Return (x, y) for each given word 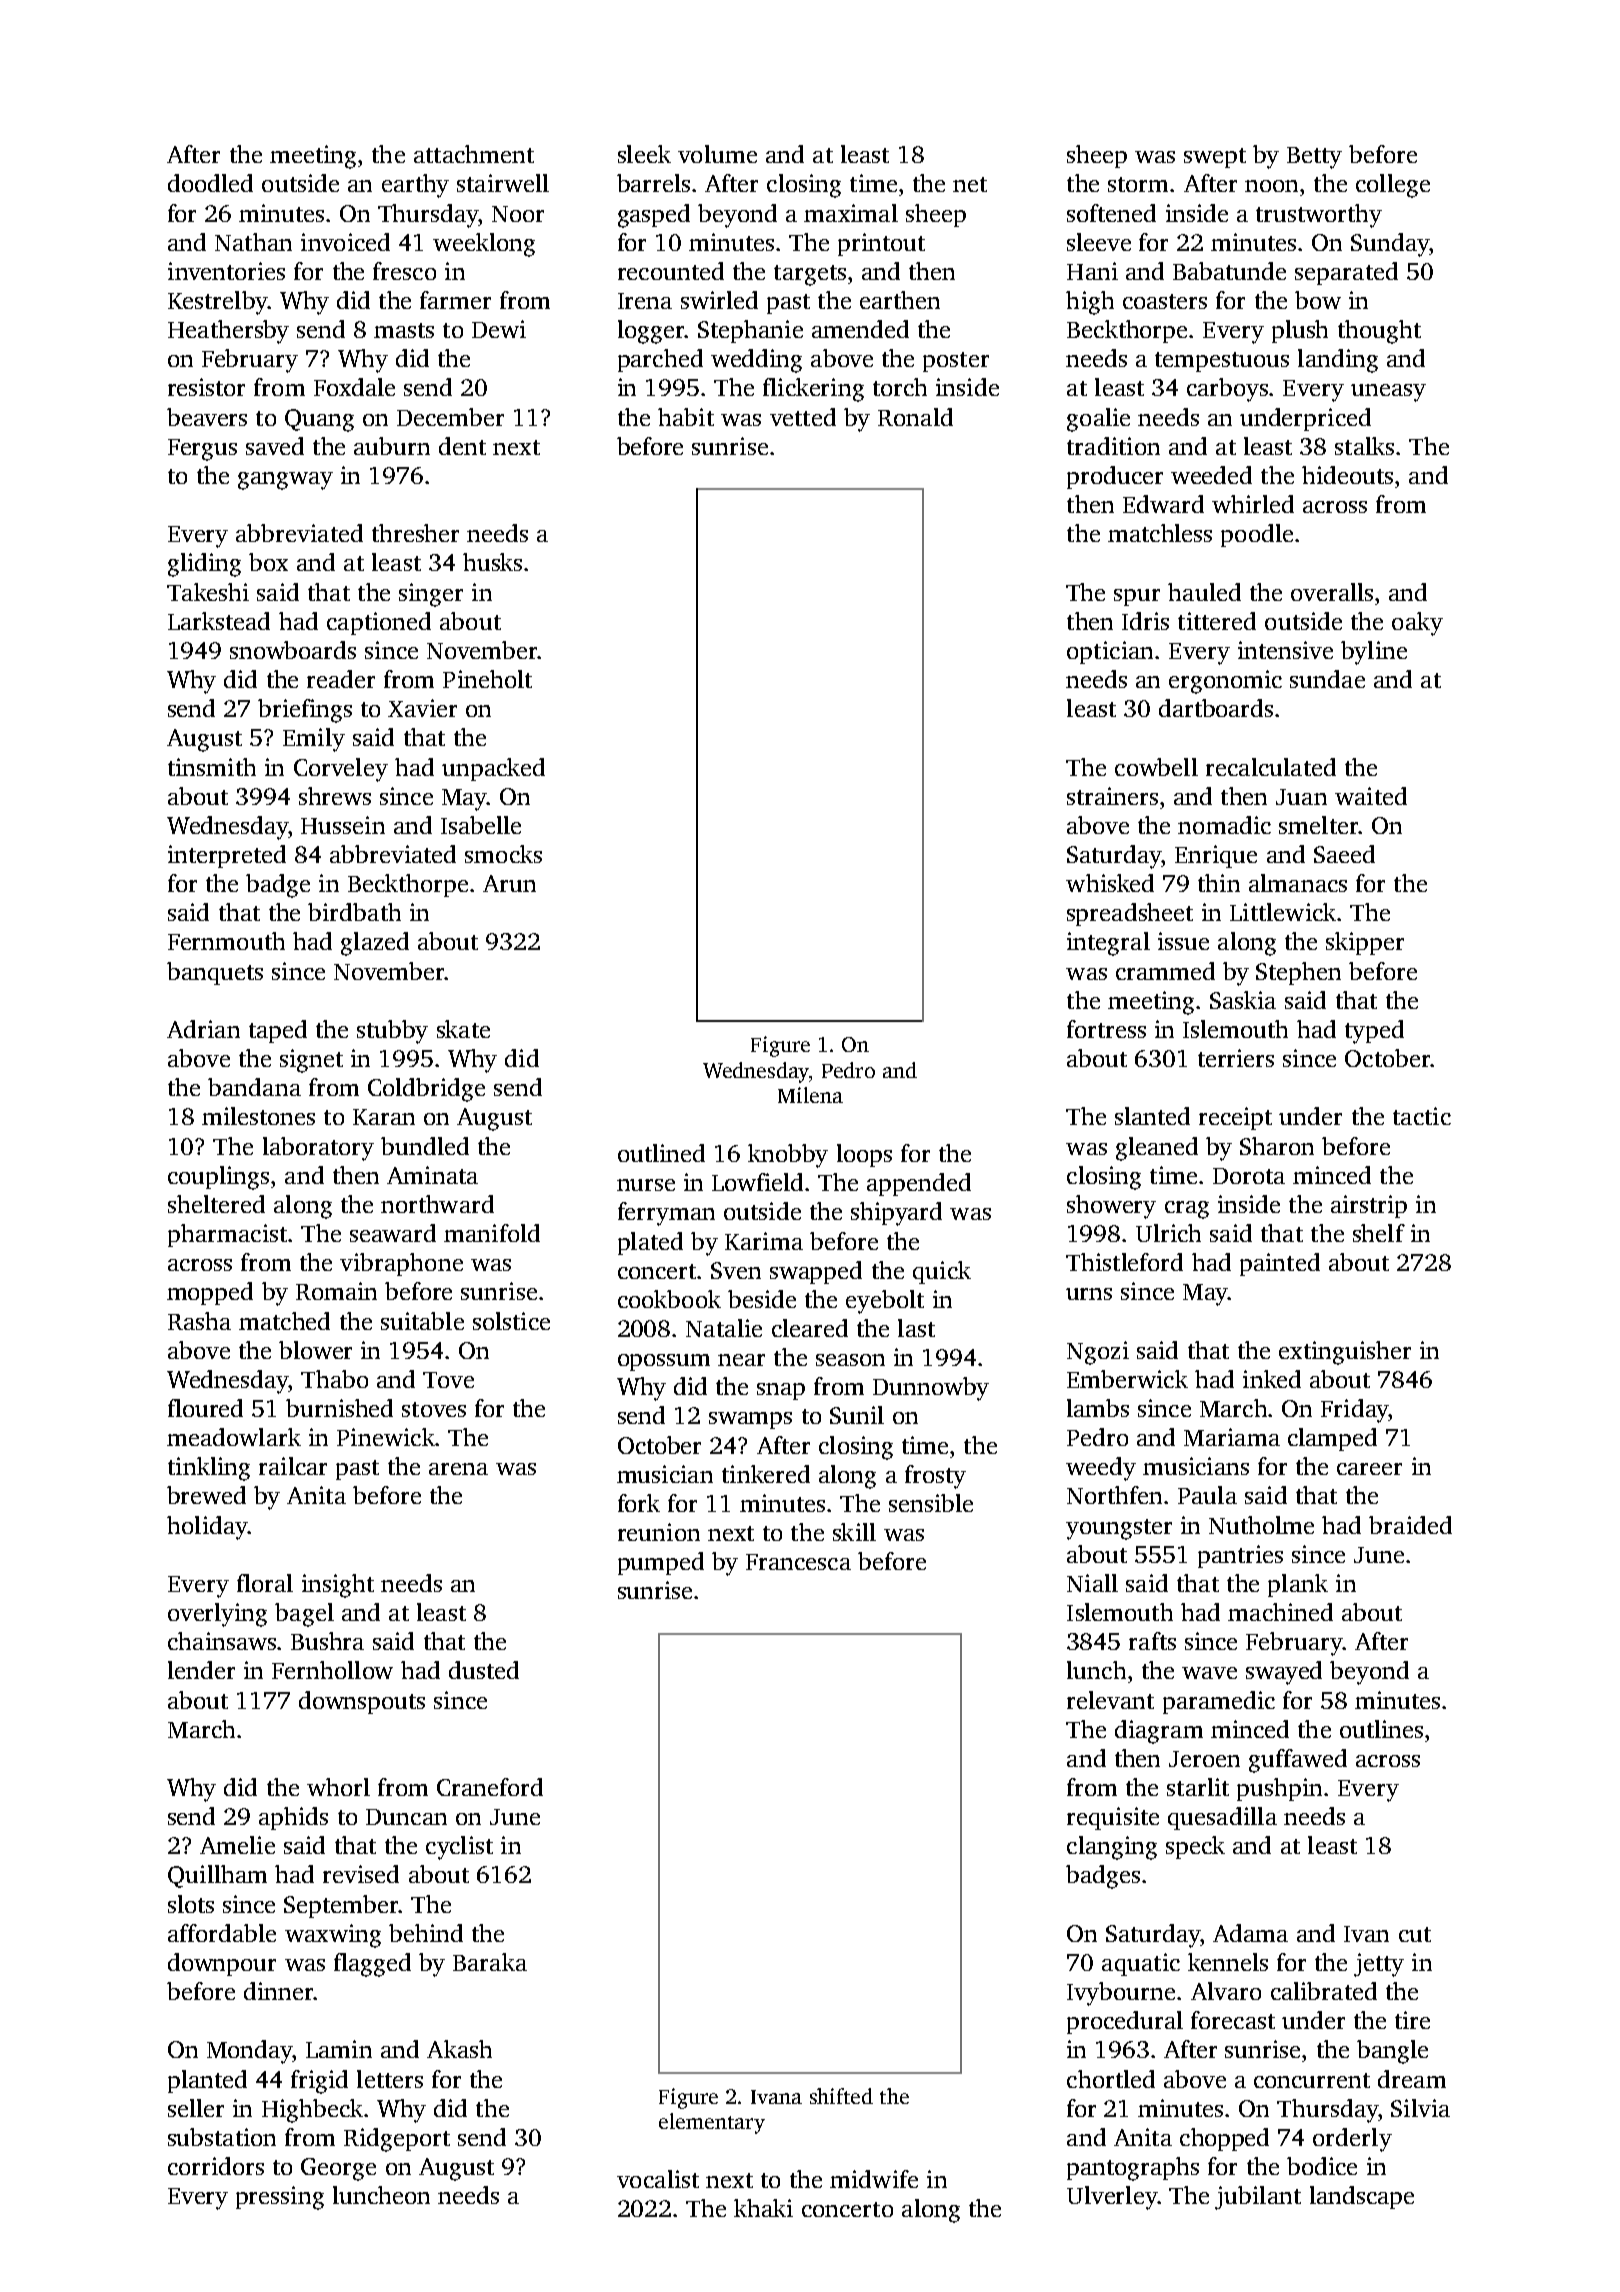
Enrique (1216, 856)
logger (651, 332)
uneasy (1388, 393)
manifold (492, 1233)
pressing (280, 2198)
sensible (931, 1503)
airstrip (1369, 1206)
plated (650, 1243)
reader (341, 679)
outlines (1381, 1729)
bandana (254, 1087)
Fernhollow (332, 1670)
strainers (1112, 796)
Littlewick (1283, 912)
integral (1108, 944)
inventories (226, 271)
